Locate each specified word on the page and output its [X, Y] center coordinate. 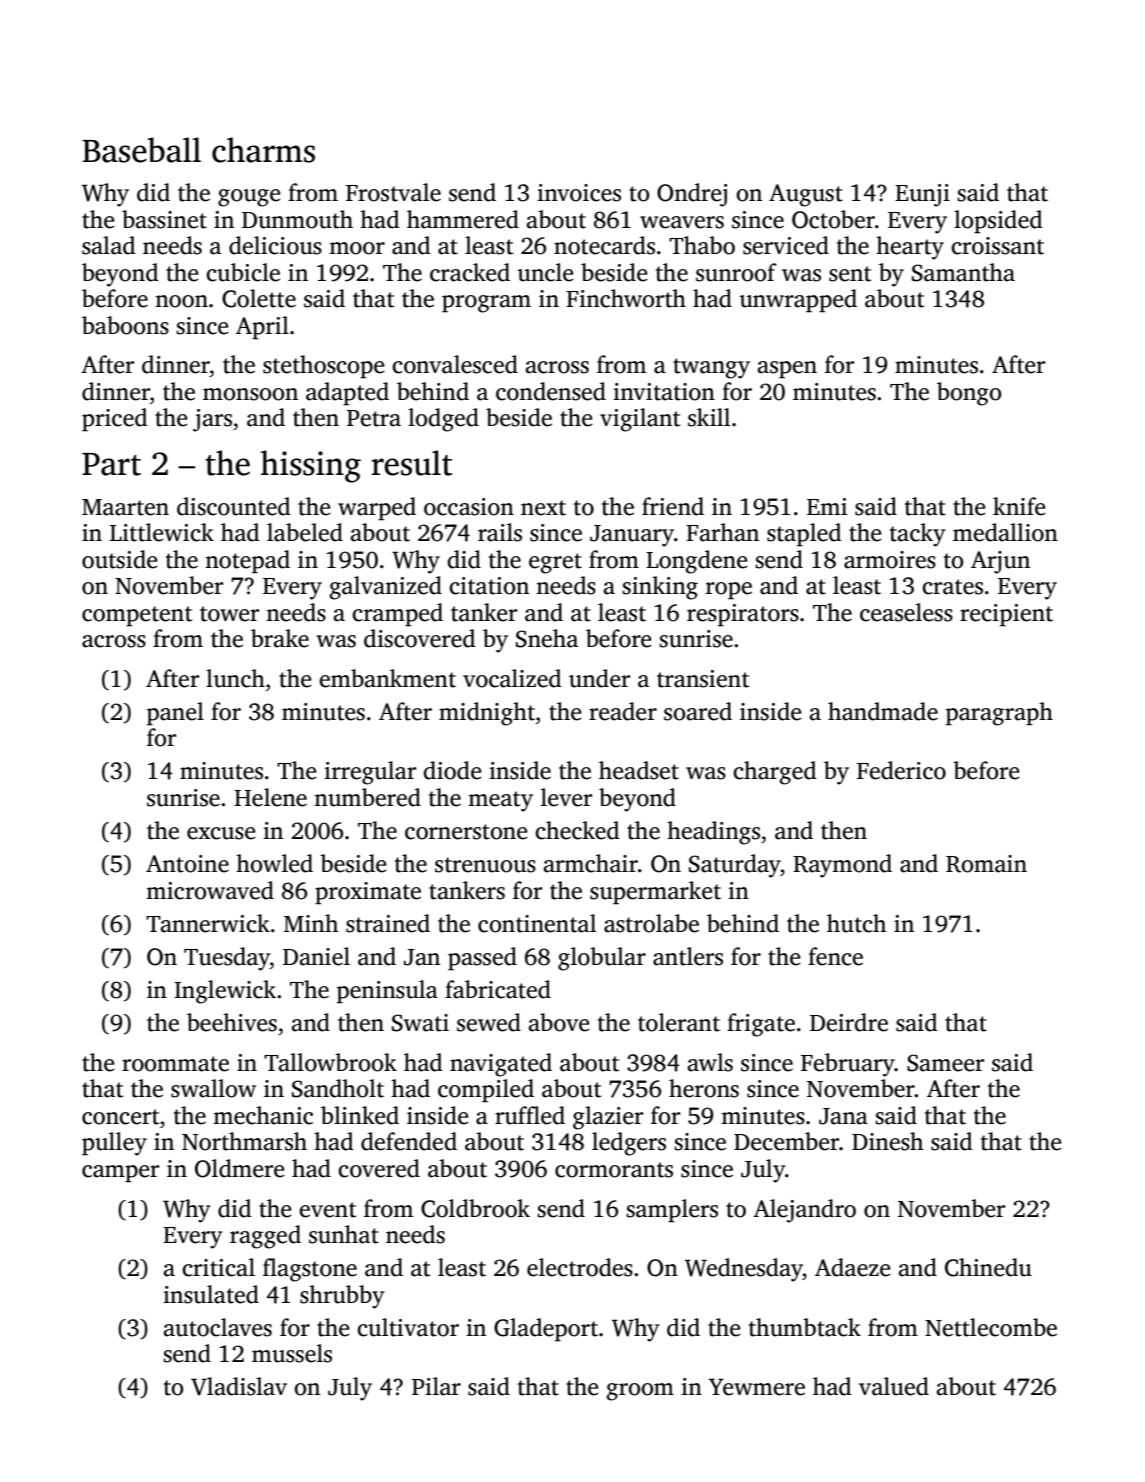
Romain [986, 864]
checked [577, 830]
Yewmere [757, 1387]
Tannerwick [208, 923]
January [632, 536]
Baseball [141, 150]
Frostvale [393, 192]
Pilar [436, 1386]
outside [120, 559]
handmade [883, 711]
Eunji [922, 195]
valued [894, 1386]
